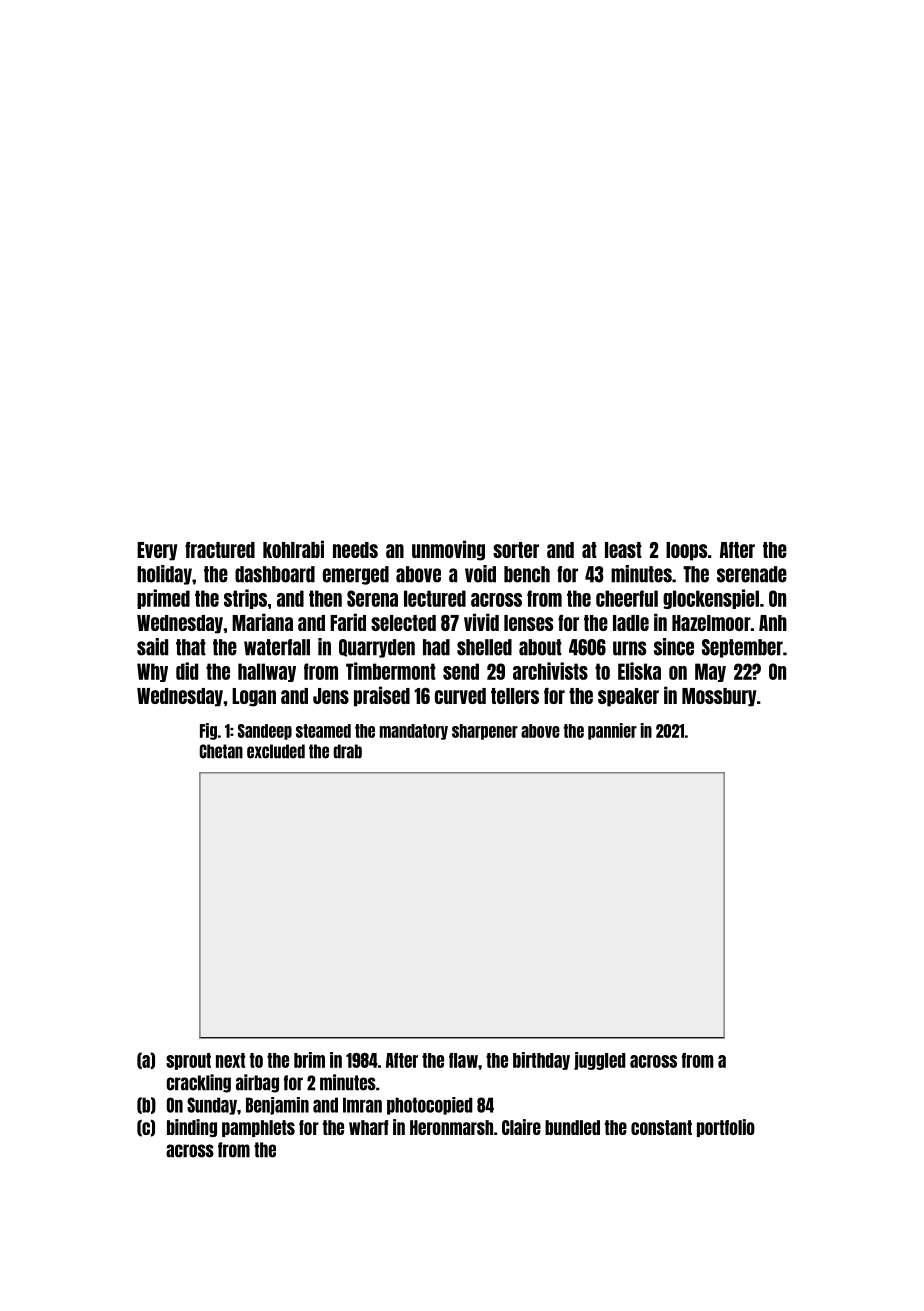  Describe the element at coordinates (192, 1128) in the screenshot. I see `binding` at that location.
